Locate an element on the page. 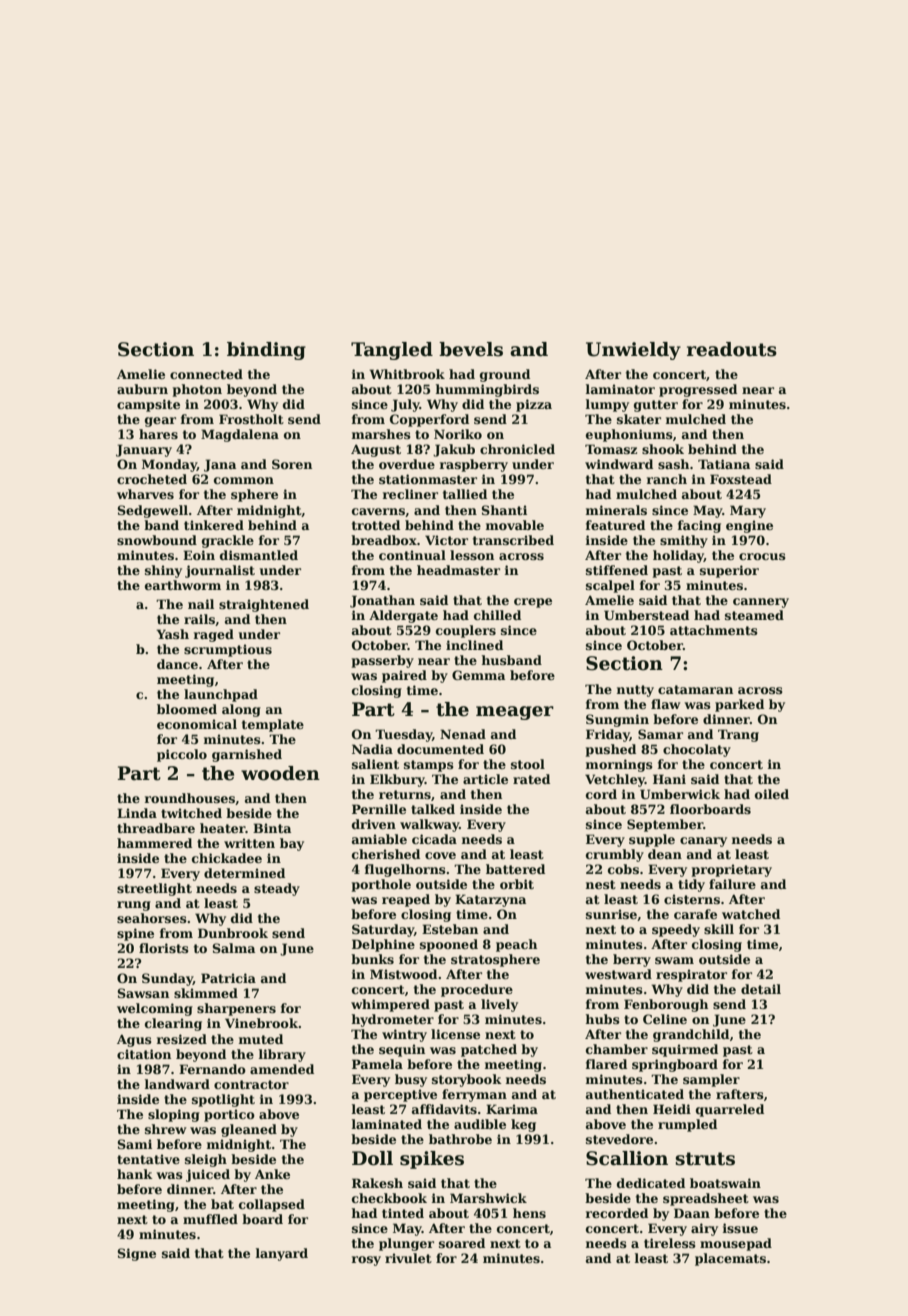  Sungmin is located at coordinates (617, 720).
